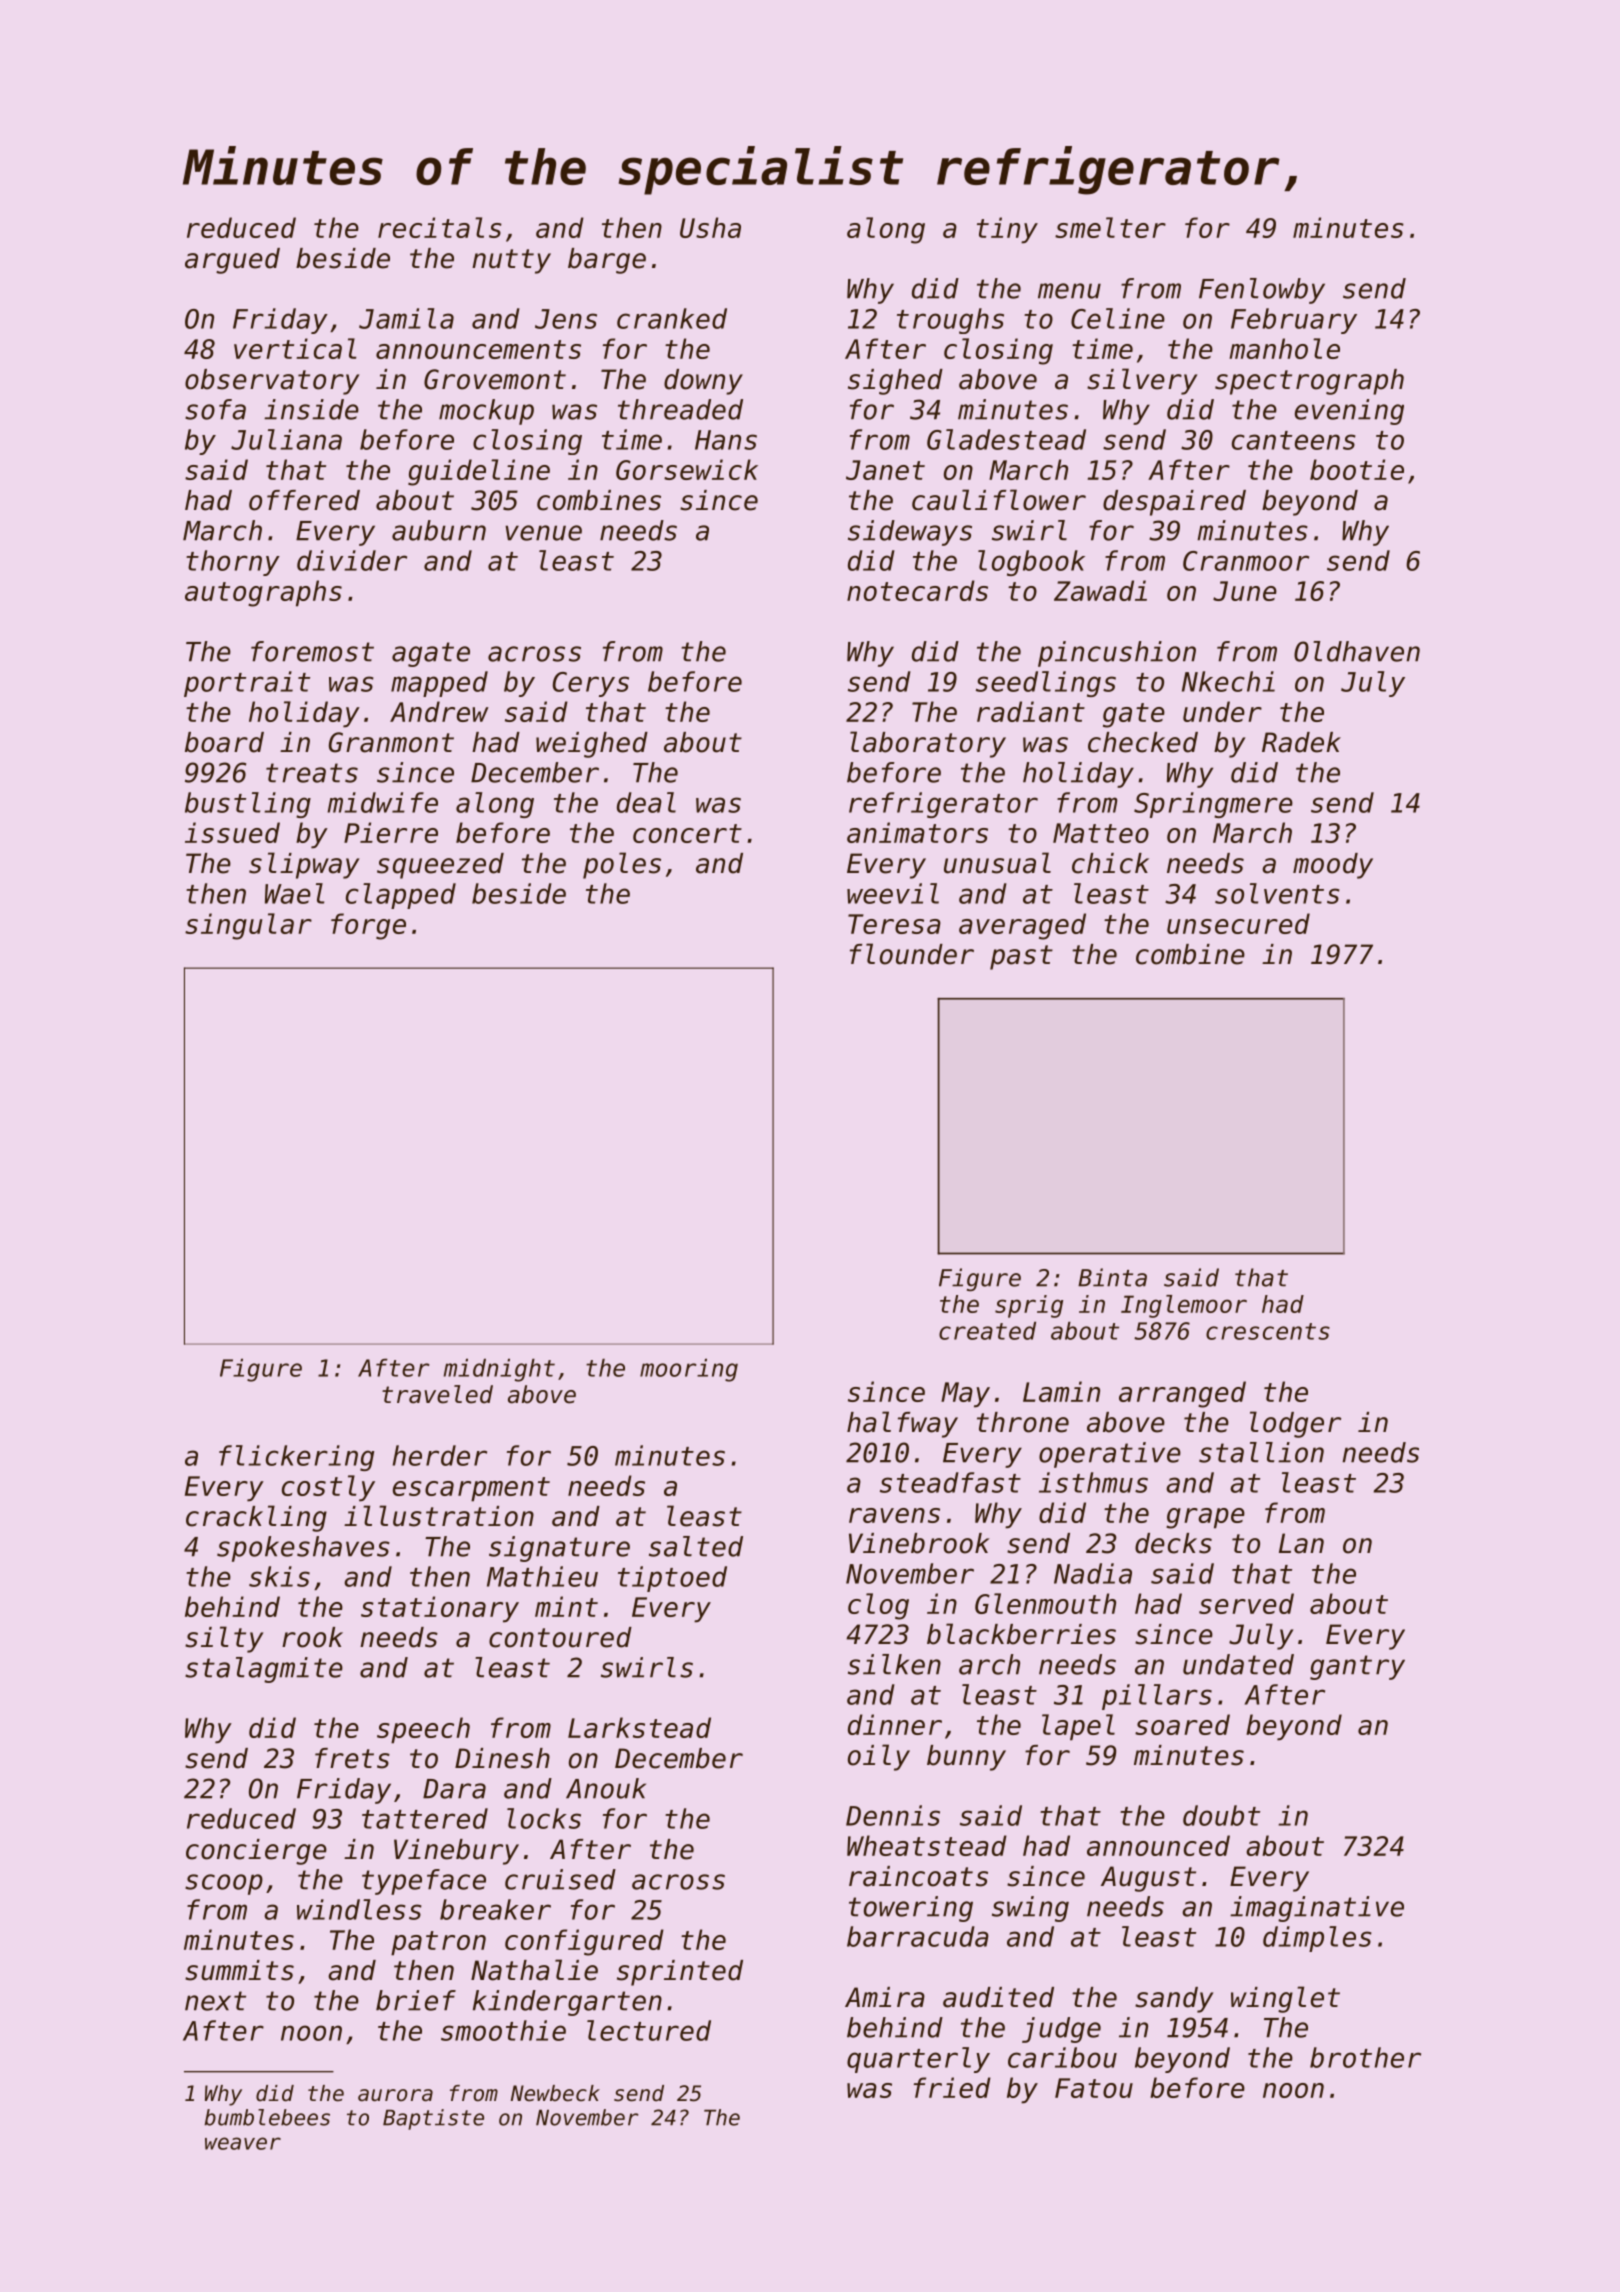 The image size is (1620, 2292). Describe the element at coordinates (1112, 1277) in the screenshot. I see `Binta` at that location.
